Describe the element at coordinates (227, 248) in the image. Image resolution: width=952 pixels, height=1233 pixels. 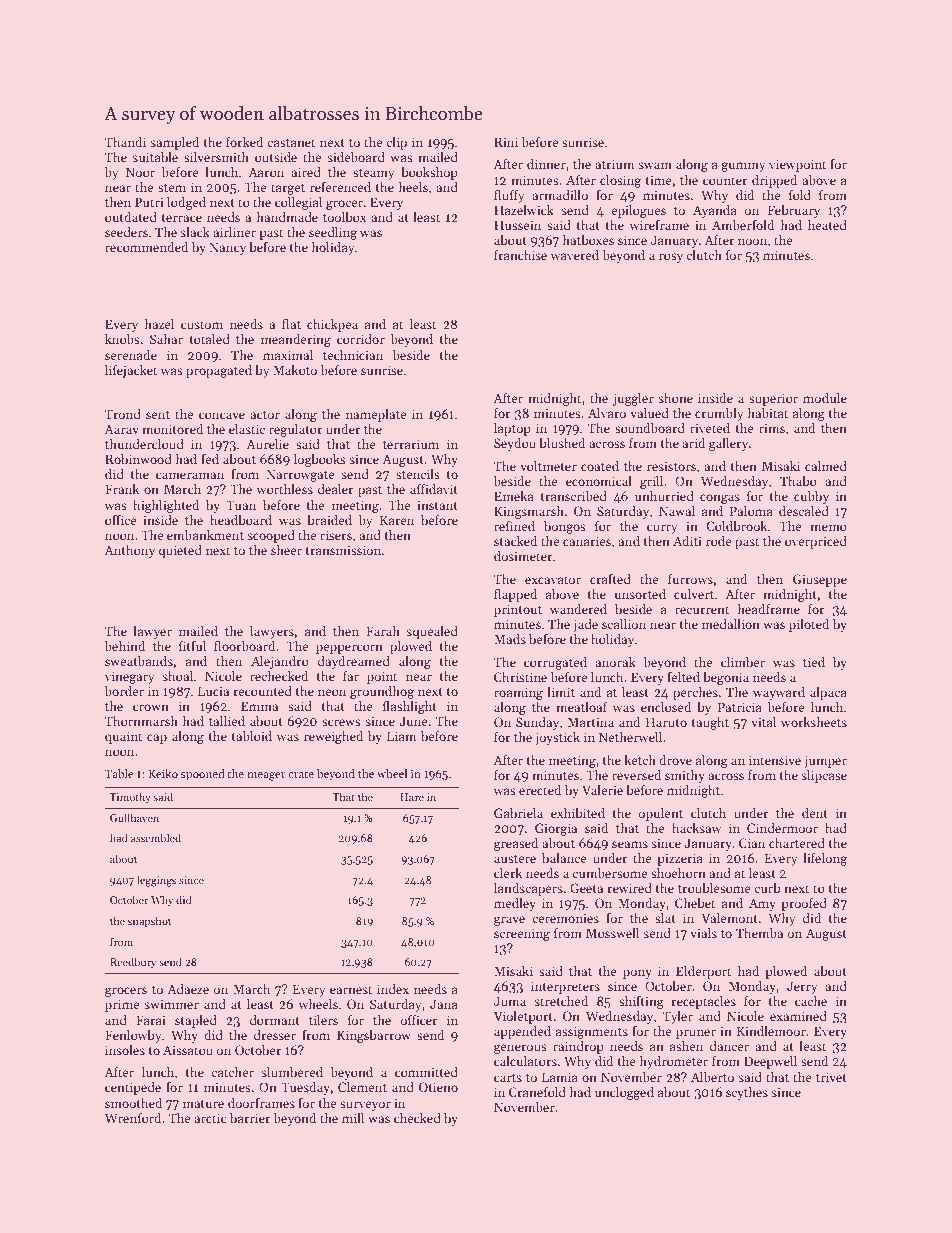
I see `Nancy` at that location.
